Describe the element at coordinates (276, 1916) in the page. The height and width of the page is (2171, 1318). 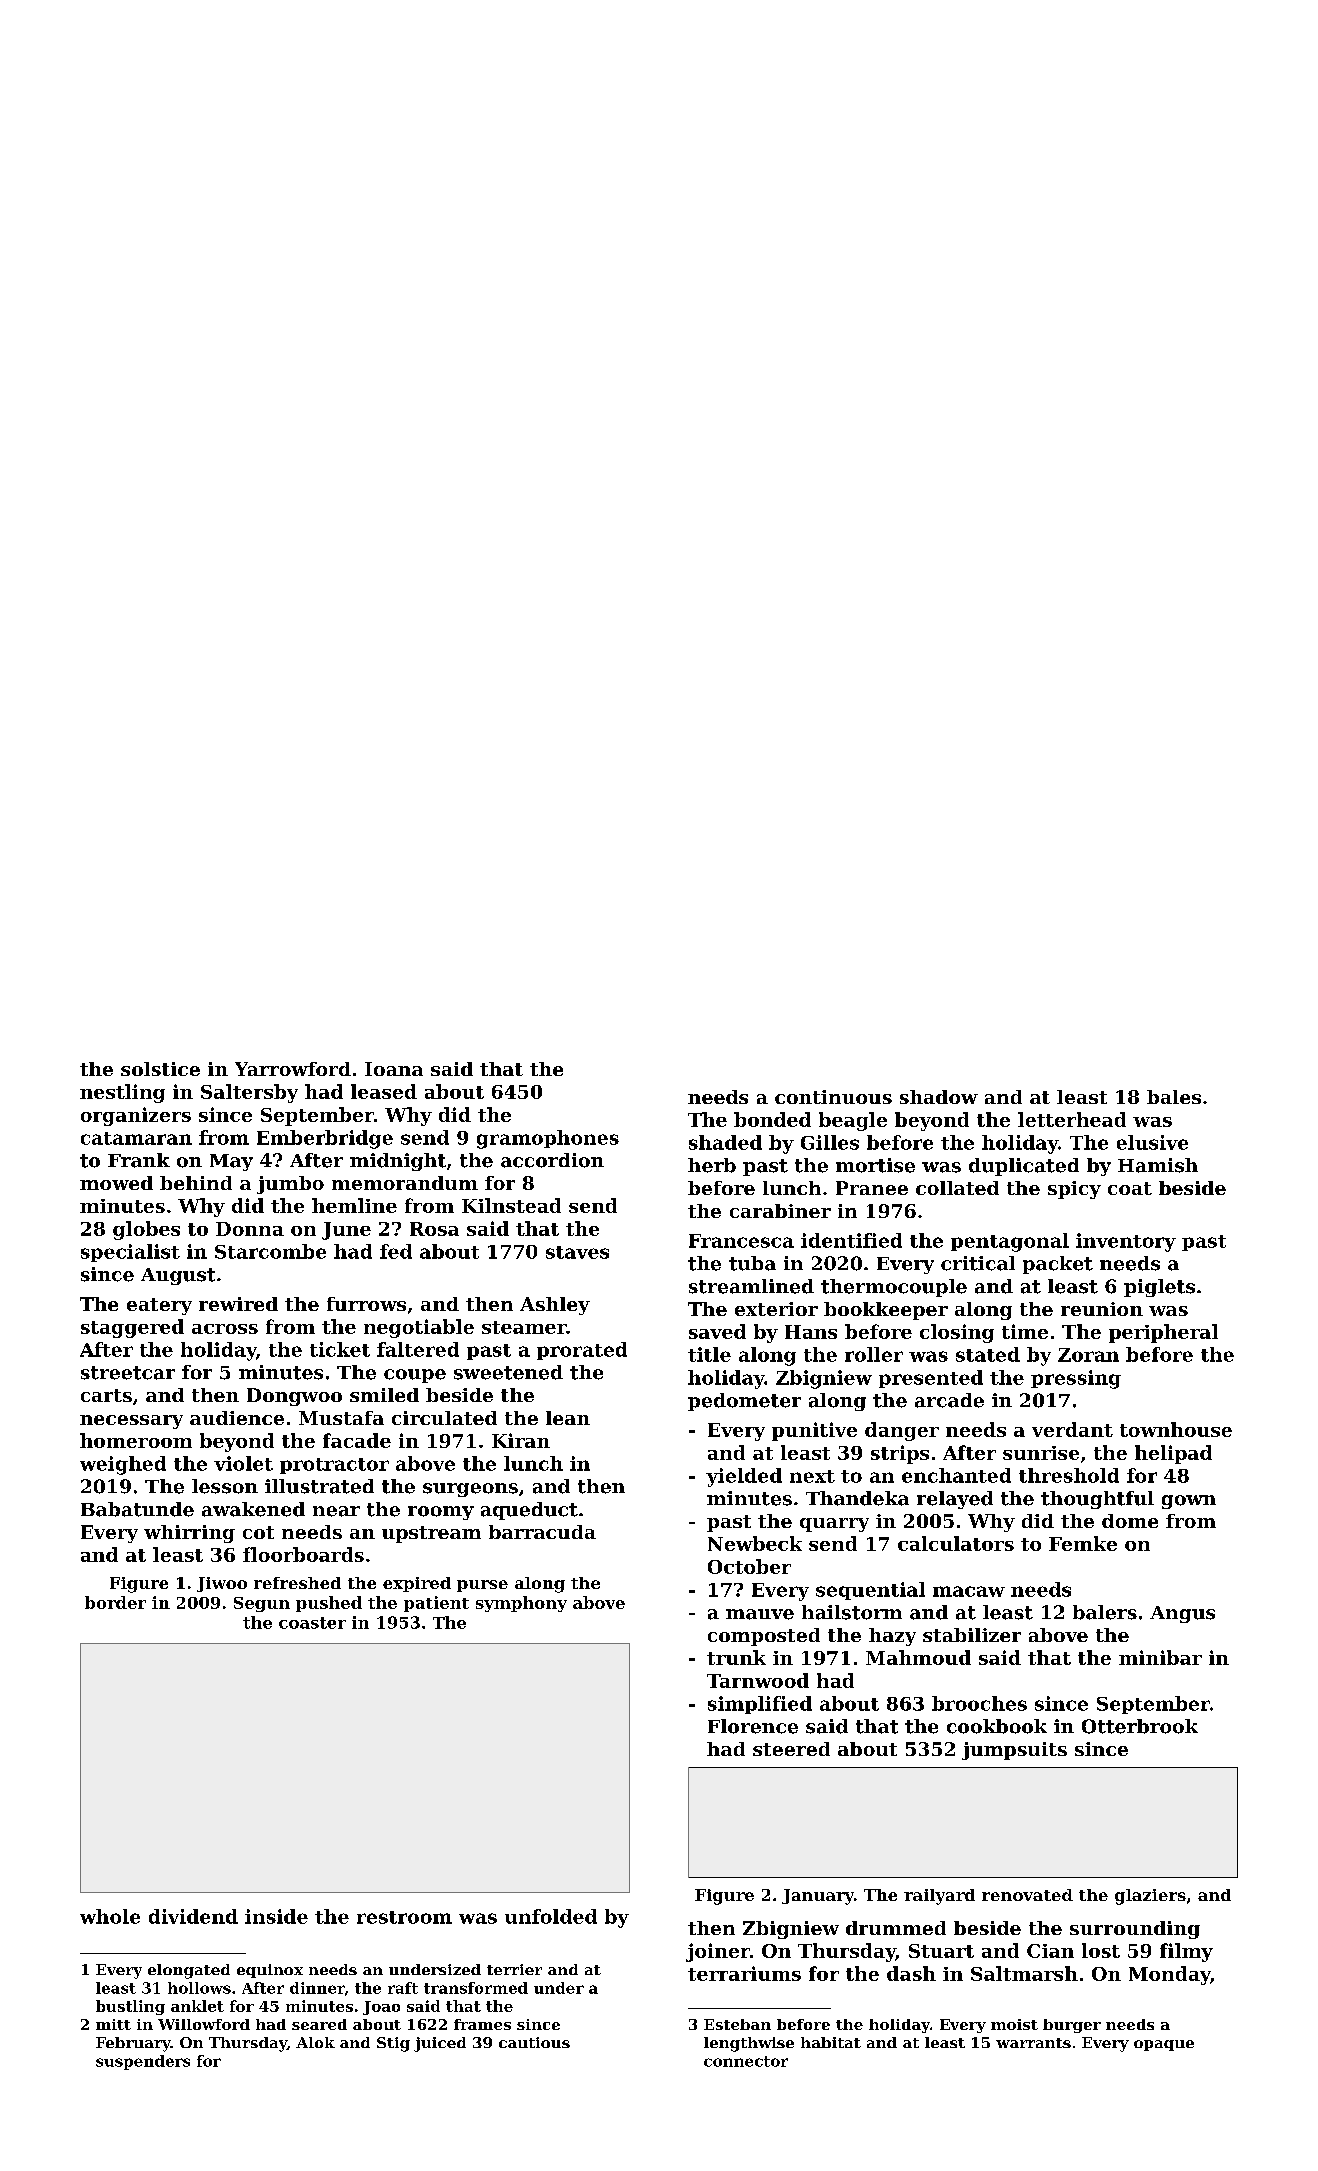
I see `inside` at that location.
